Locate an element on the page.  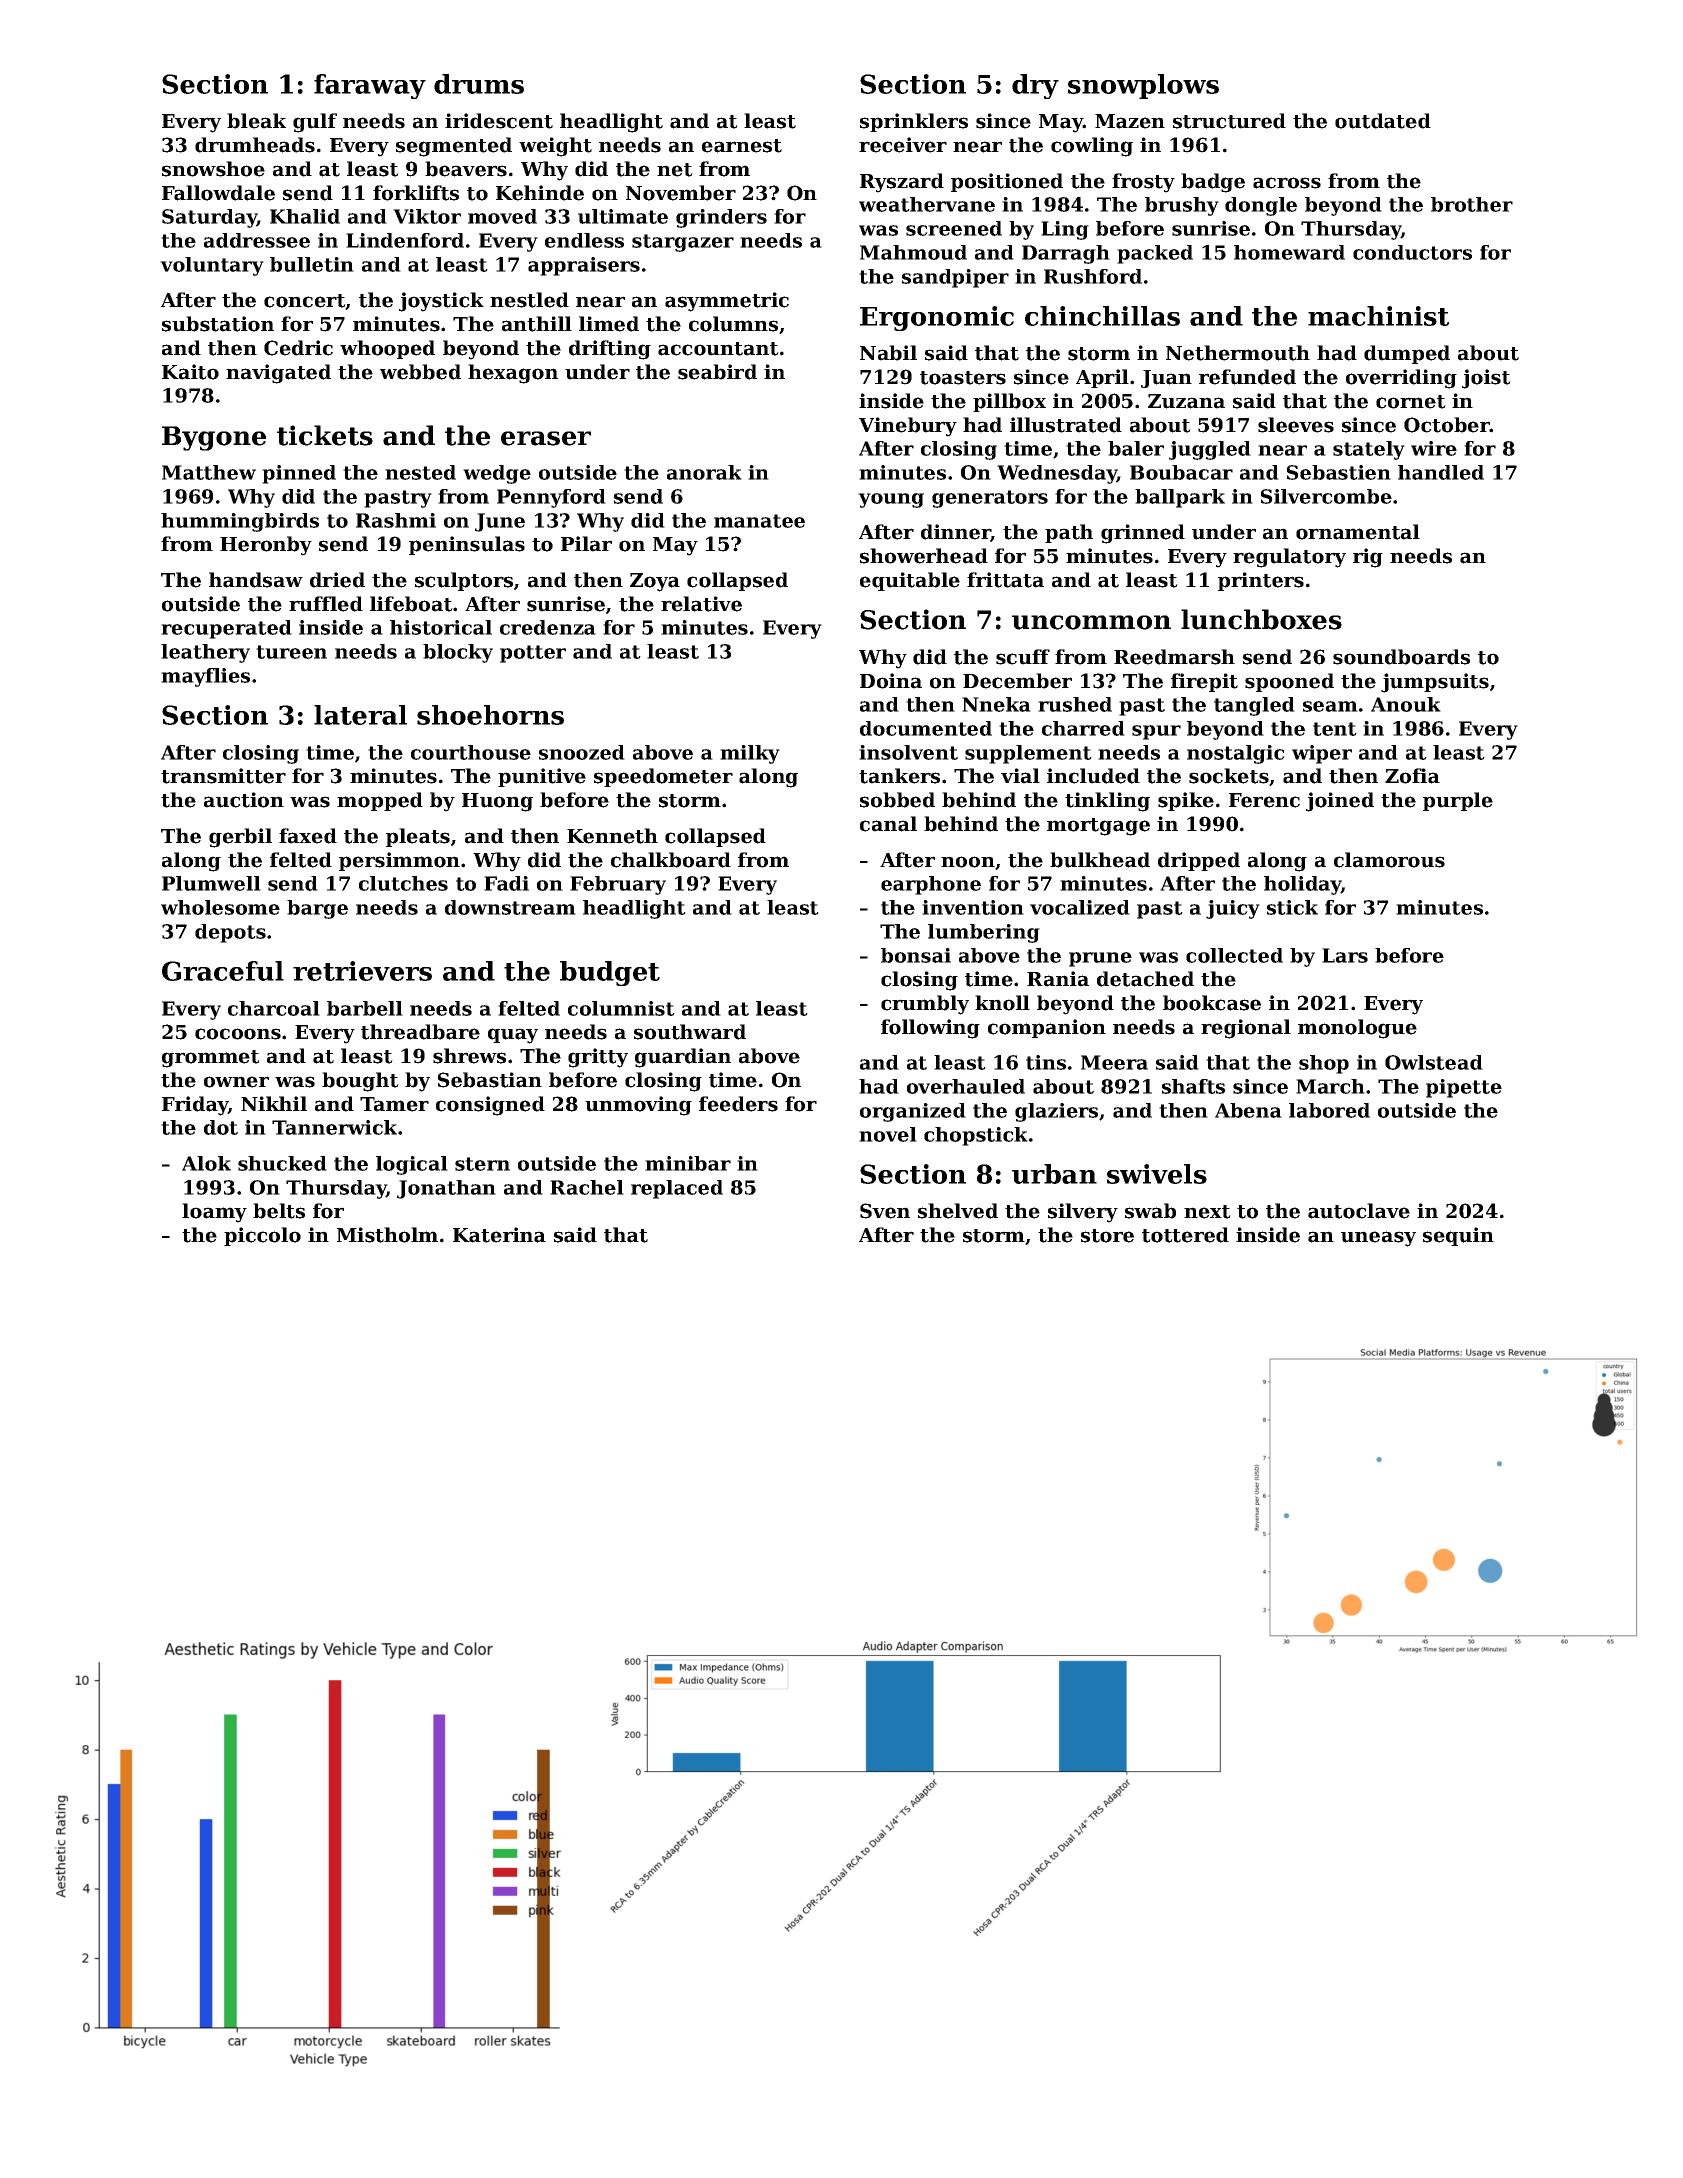
Lars is located at coordinates (1345, 955).
